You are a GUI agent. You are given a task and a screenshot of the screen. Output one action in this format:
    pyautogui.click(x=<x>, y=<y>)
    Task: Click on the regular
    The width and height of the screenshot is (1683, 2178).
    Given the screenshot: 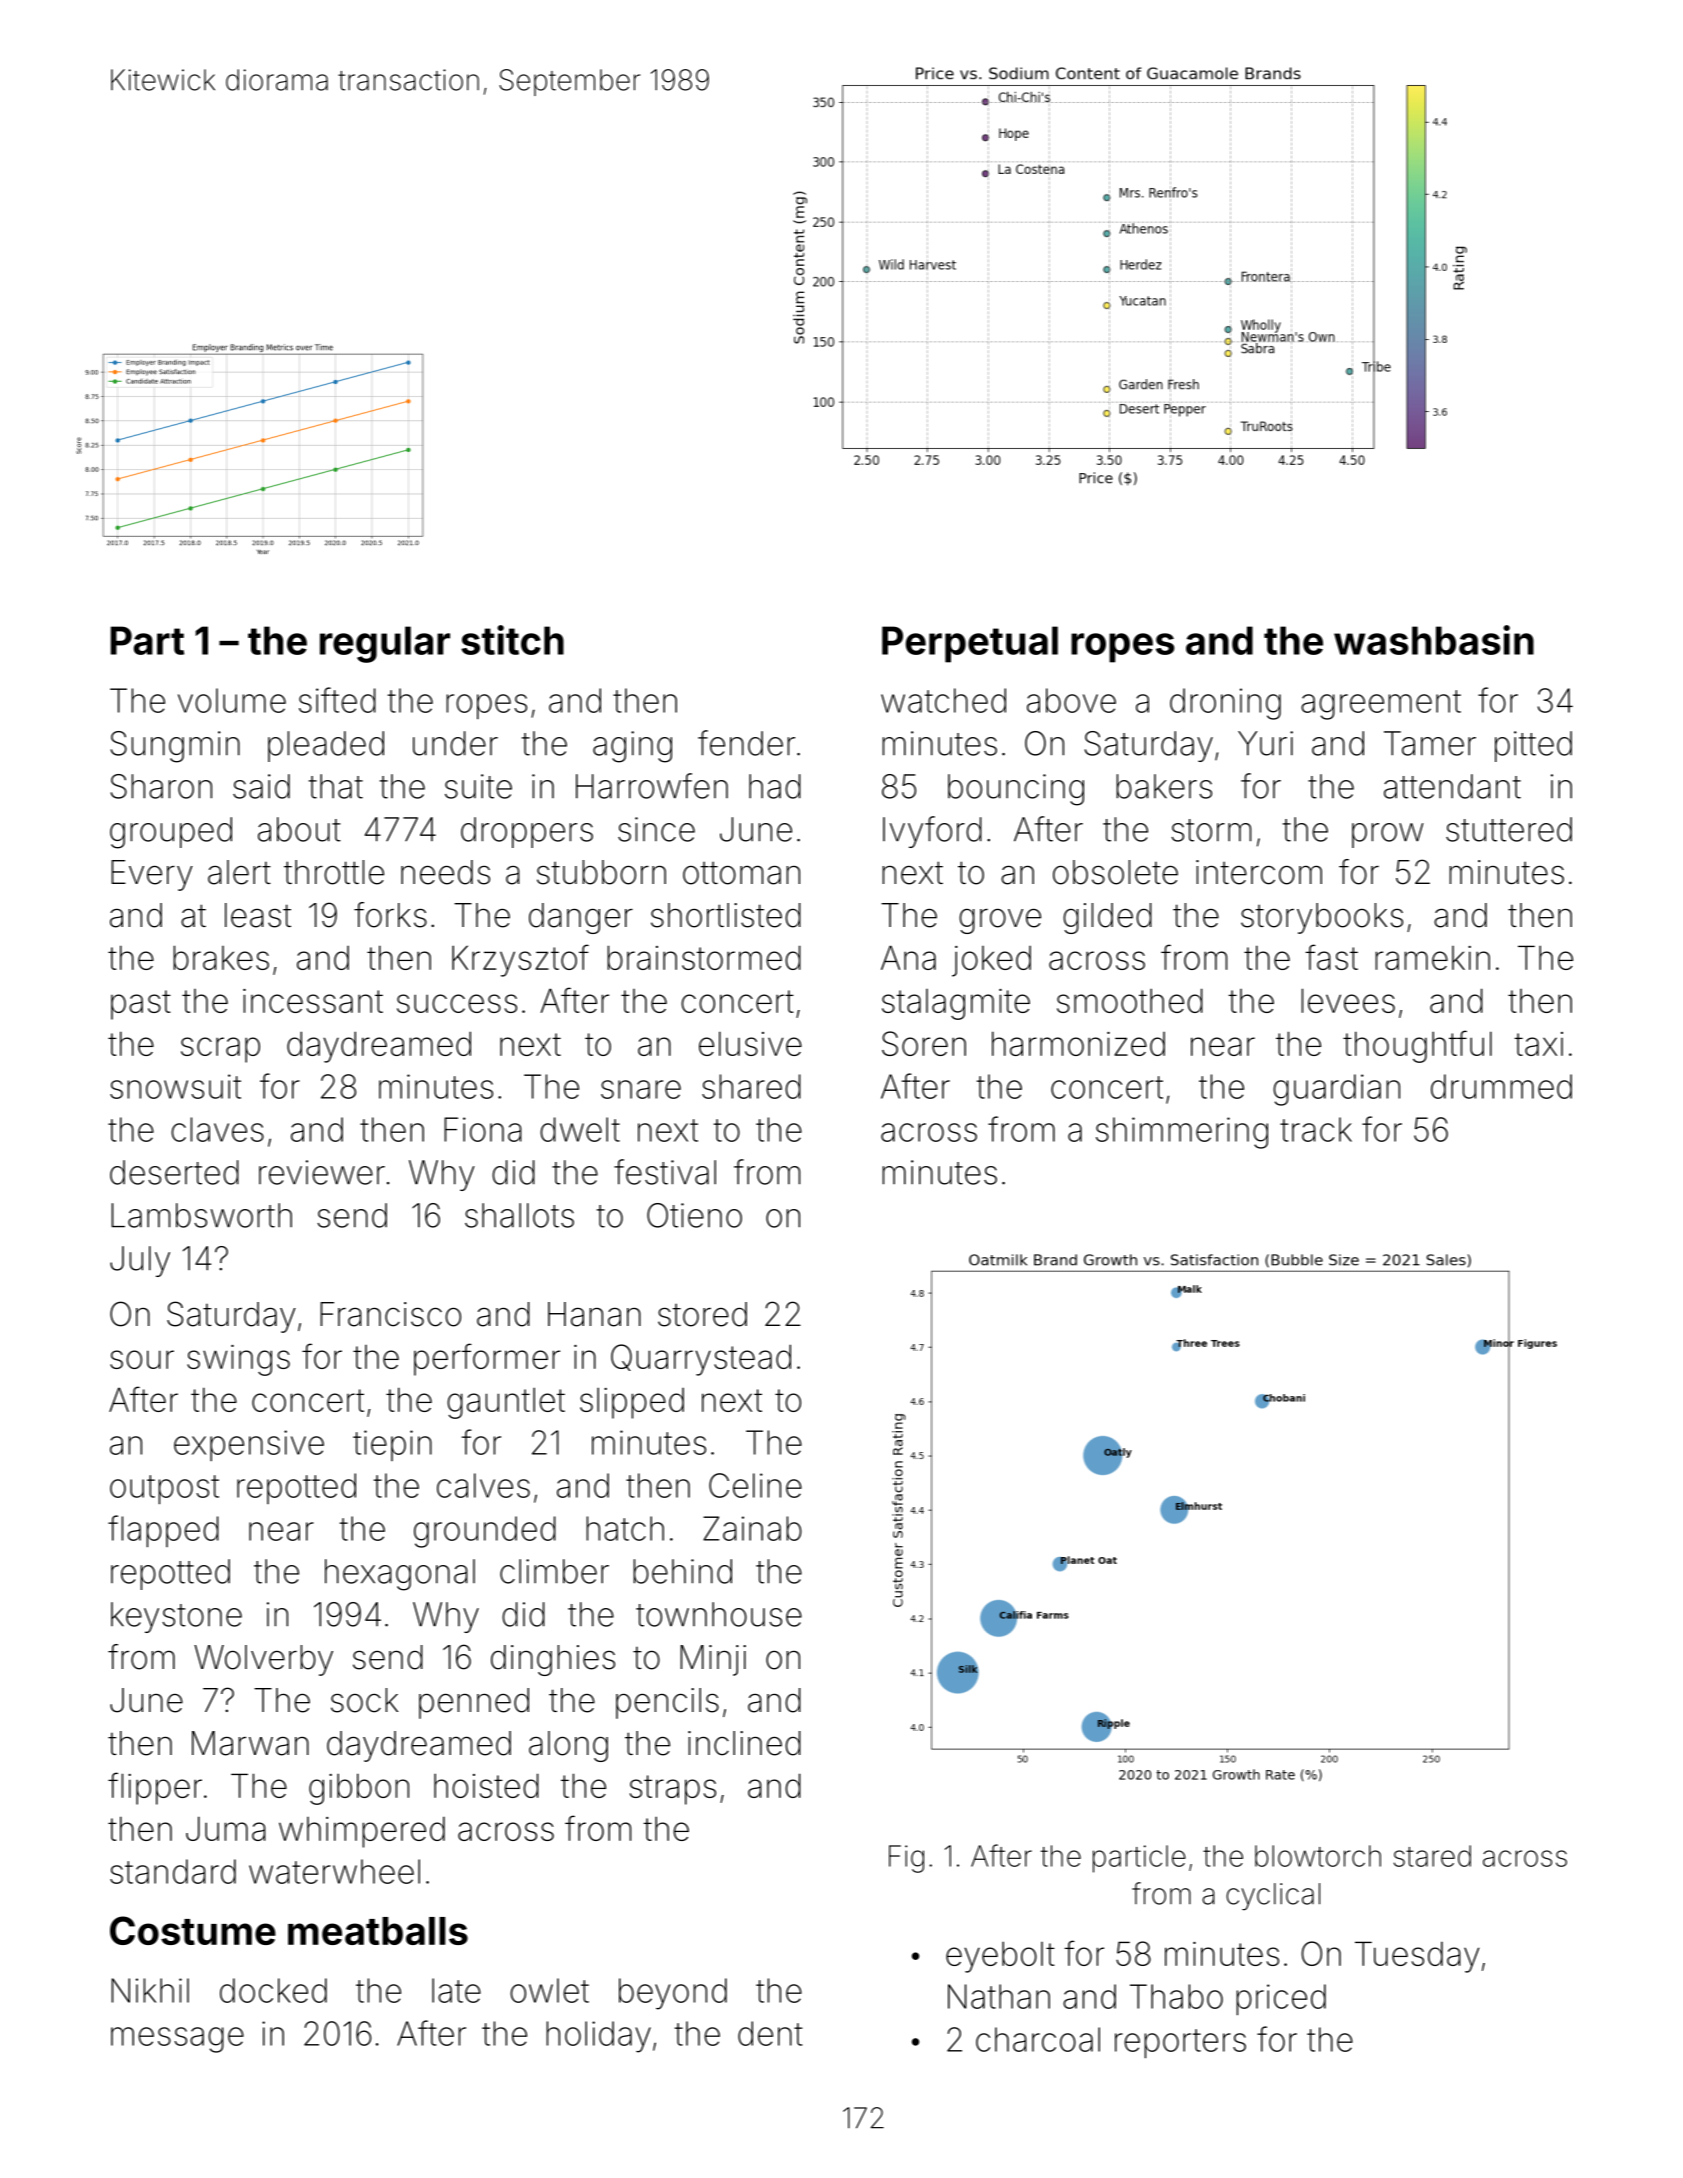 What is the action you would take?
    pyautogui.click(x=385, y=644)
